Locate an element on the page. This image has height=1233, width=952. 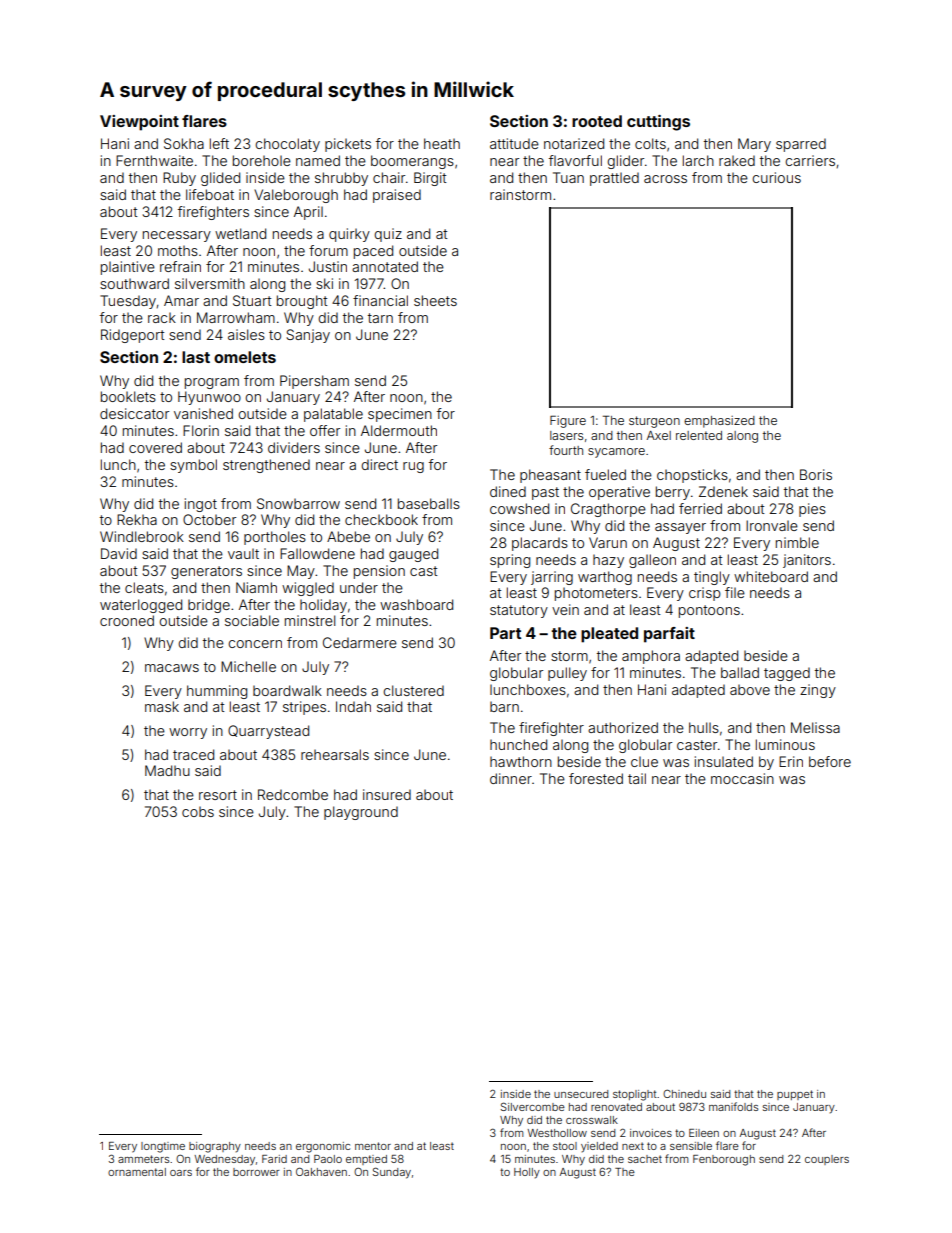
insured is located at coordinates (387, 794).
